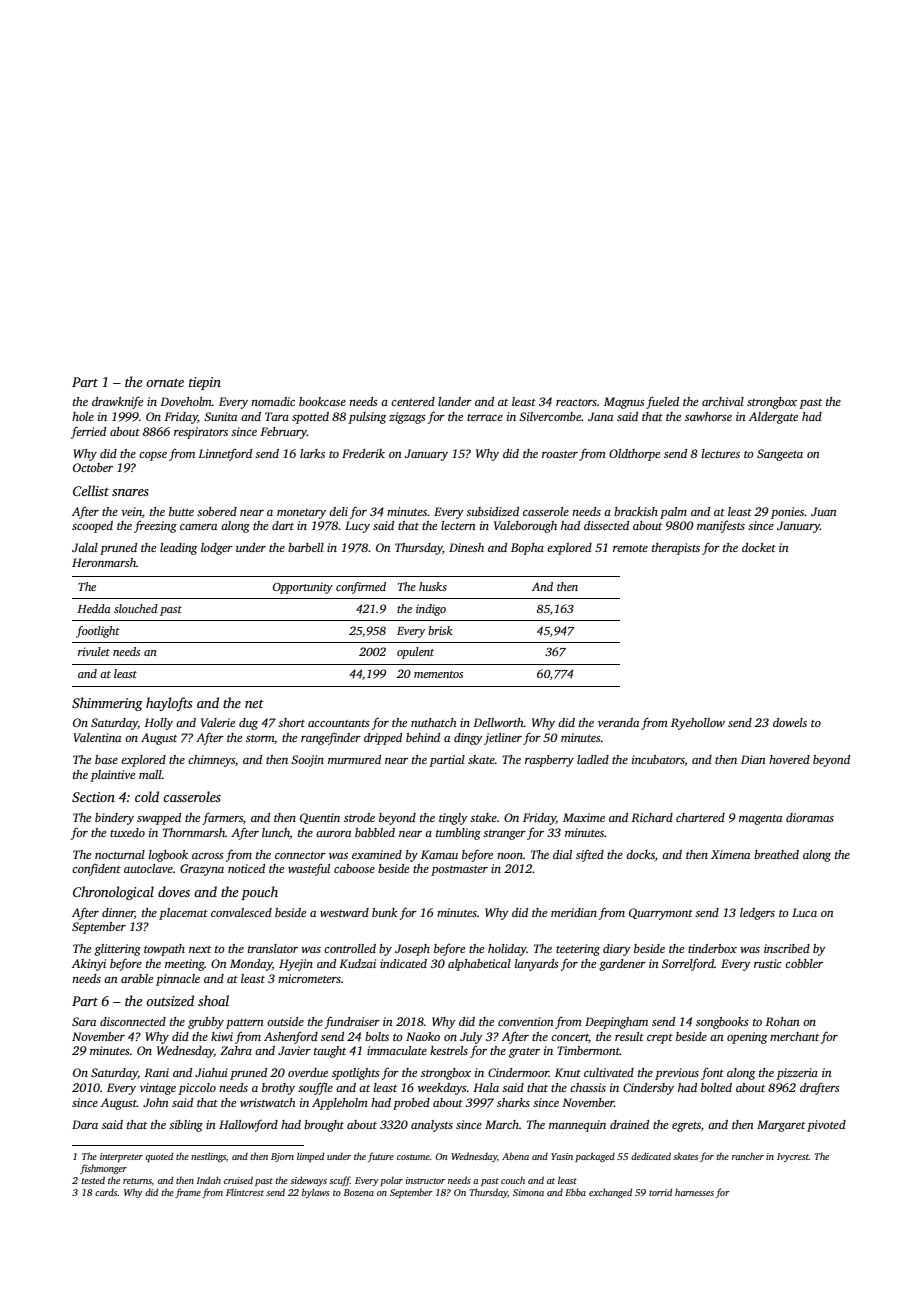  I want to click on Joseph, so click(412, 950).
